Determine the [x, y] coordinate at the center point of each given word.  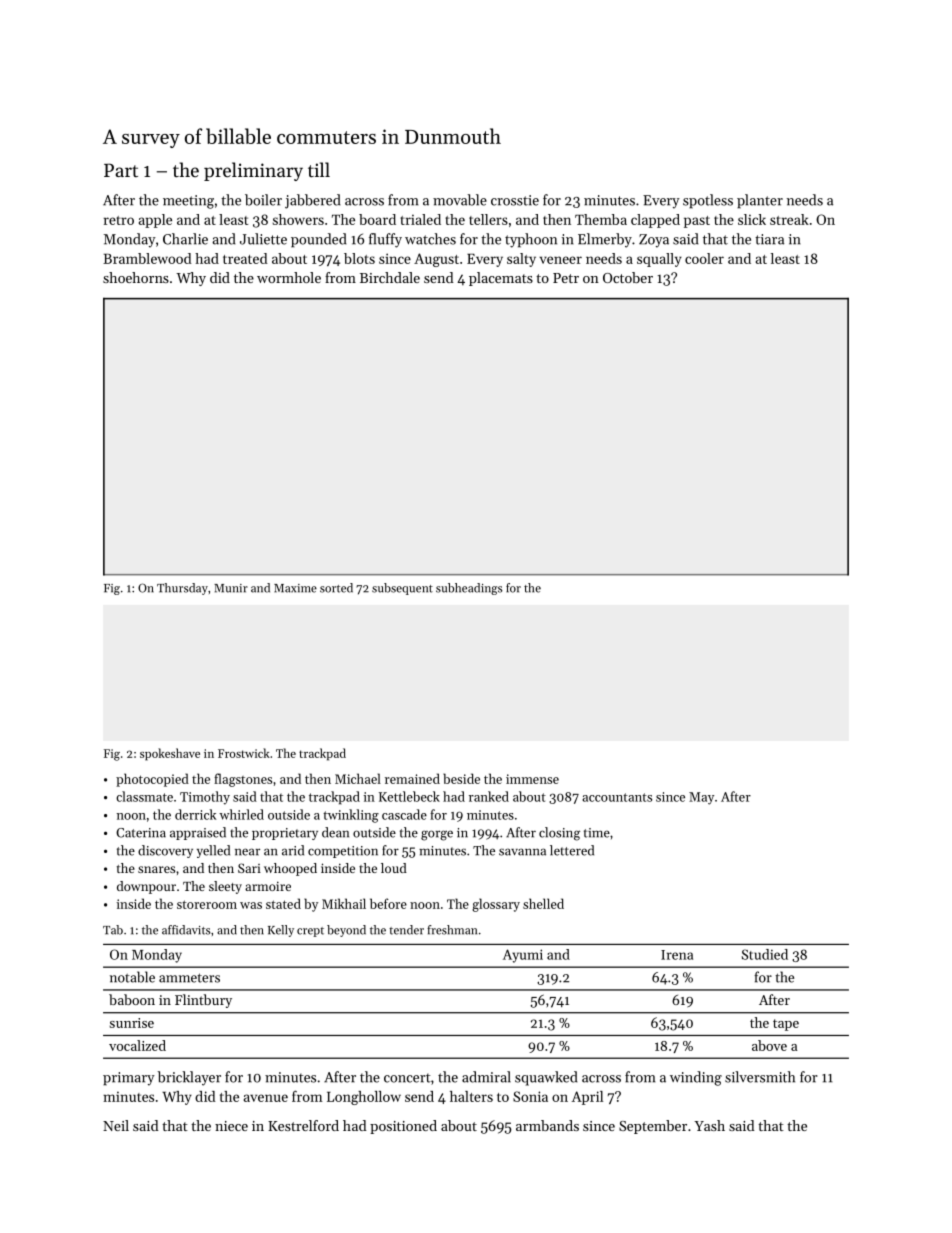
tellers [488, 219]
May [701, 798]
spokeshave [170, 754]
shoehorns [136, 277]
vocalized [137, 1045]
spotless [708, 201]
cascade [404, 814]
